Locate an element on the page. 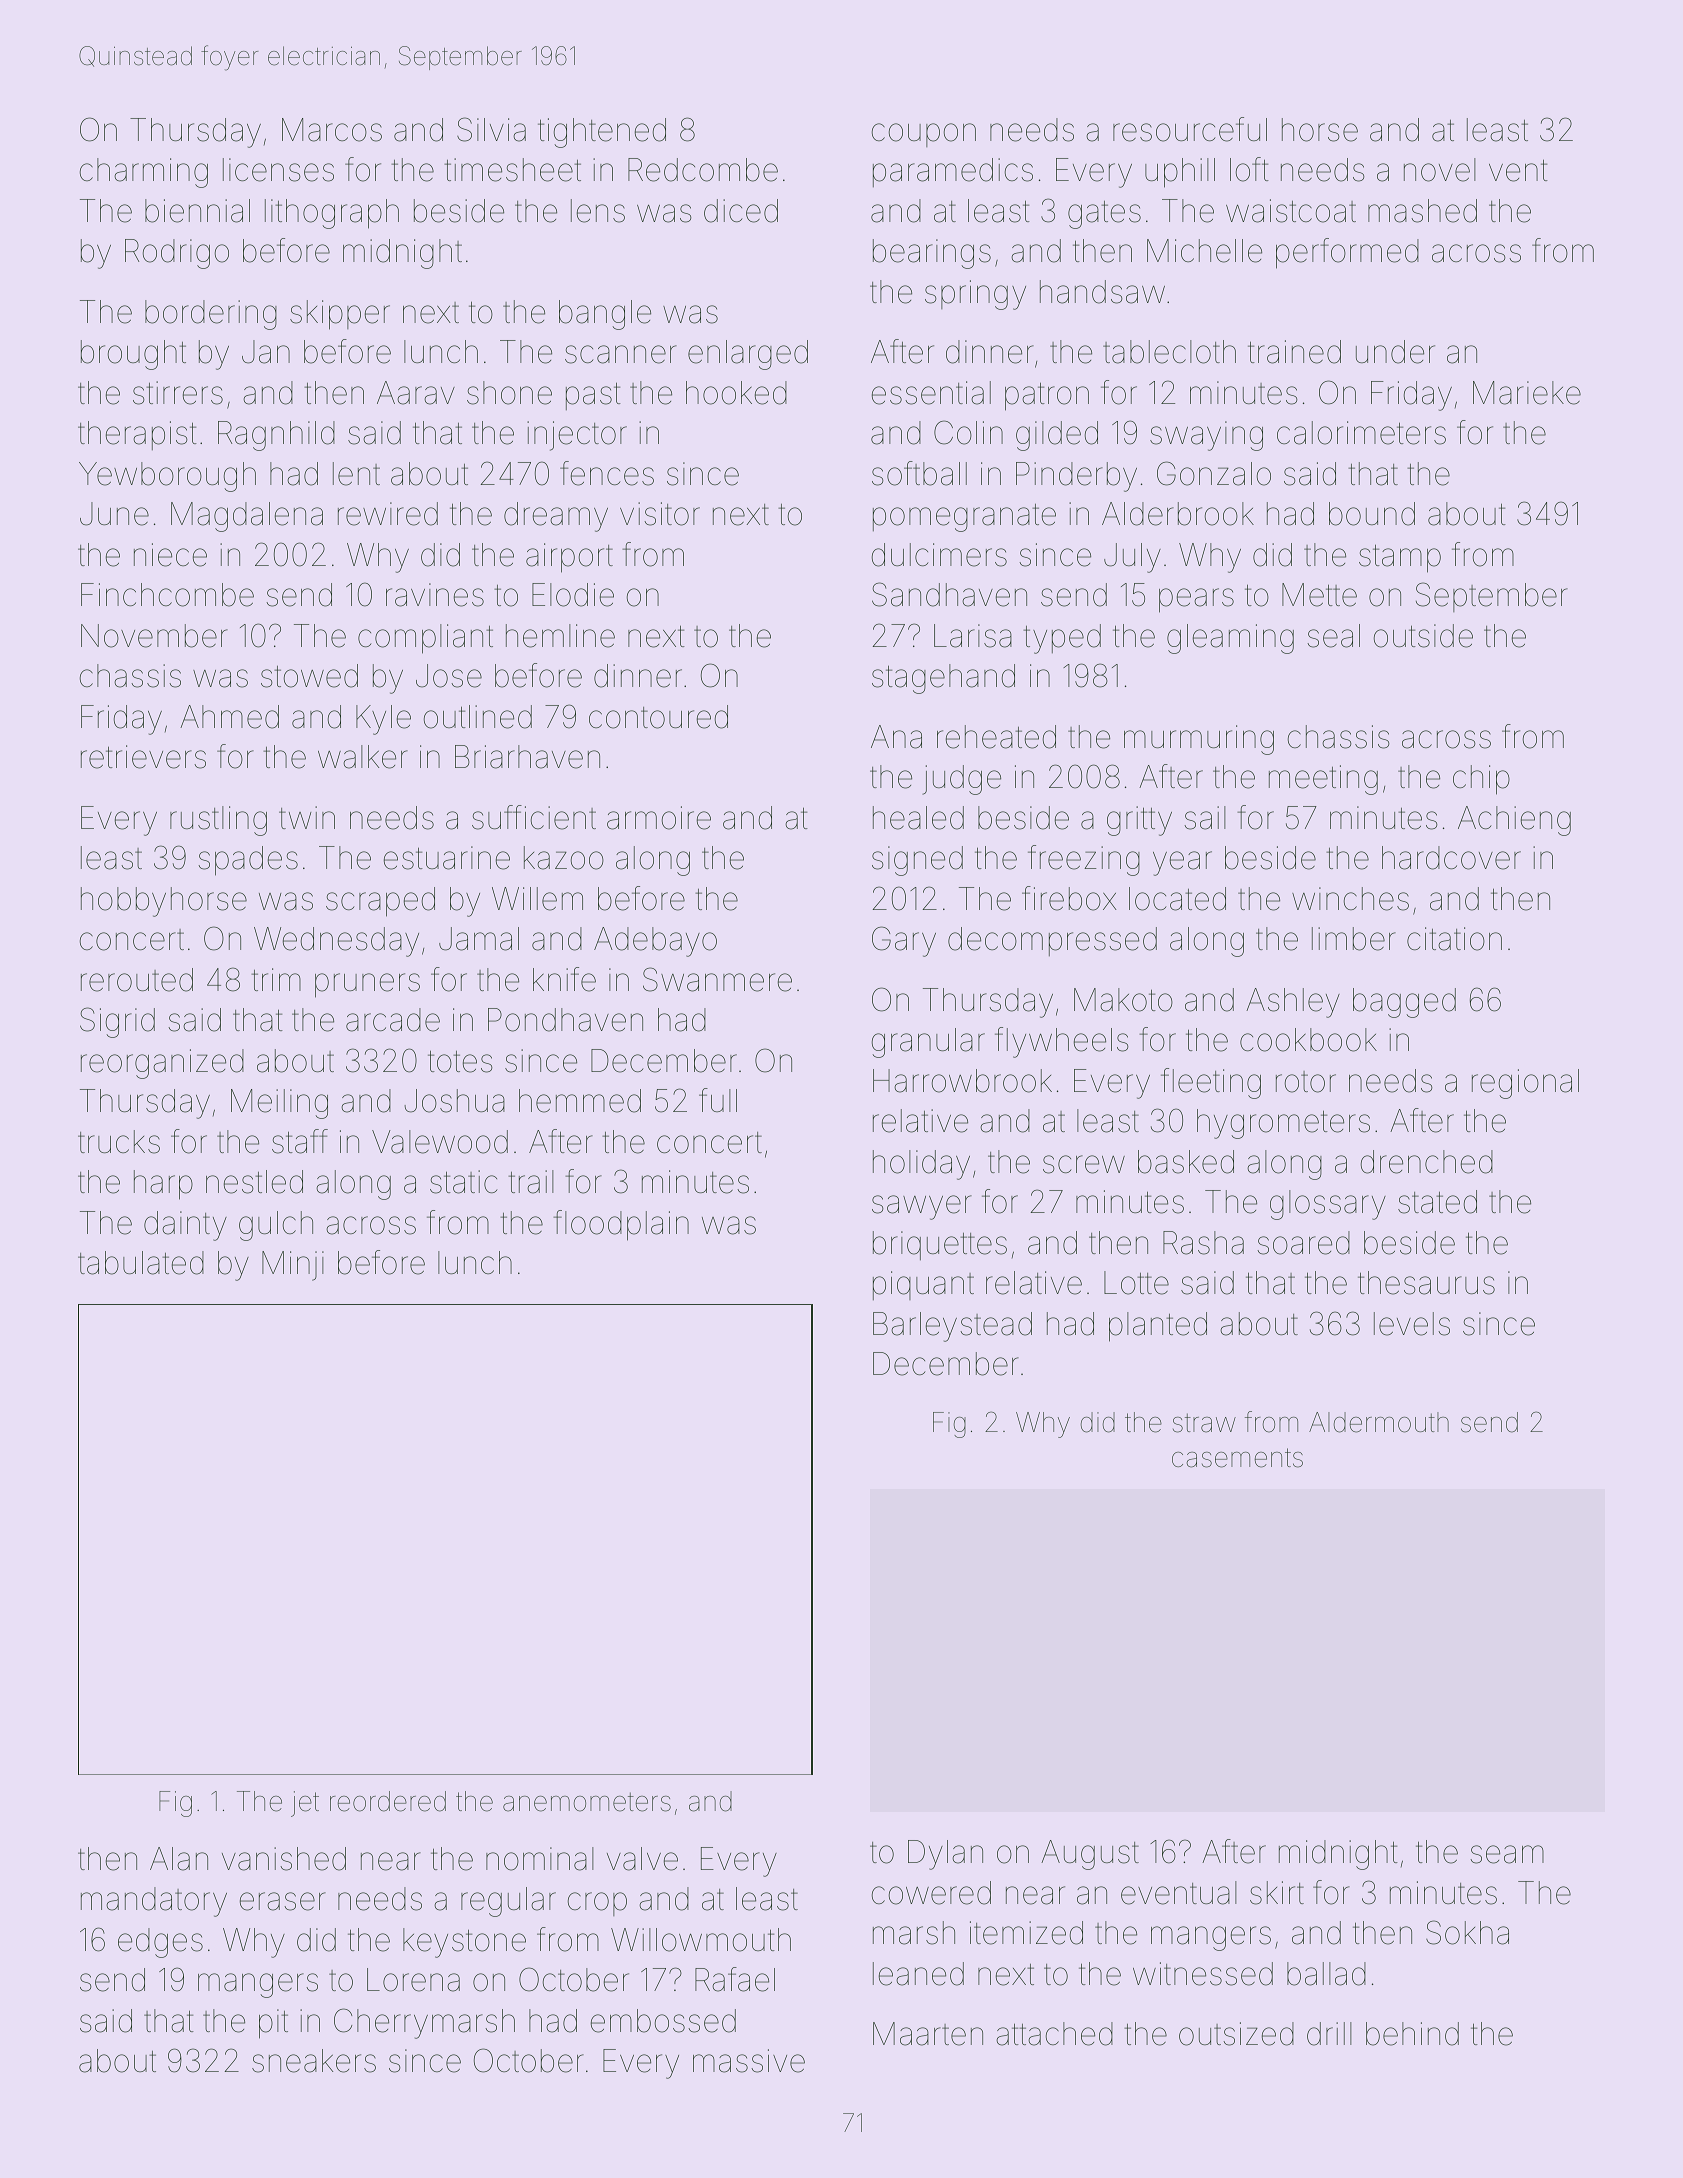 The image size is (1683, 2178). tightened is located at coordinates (602, 133).
